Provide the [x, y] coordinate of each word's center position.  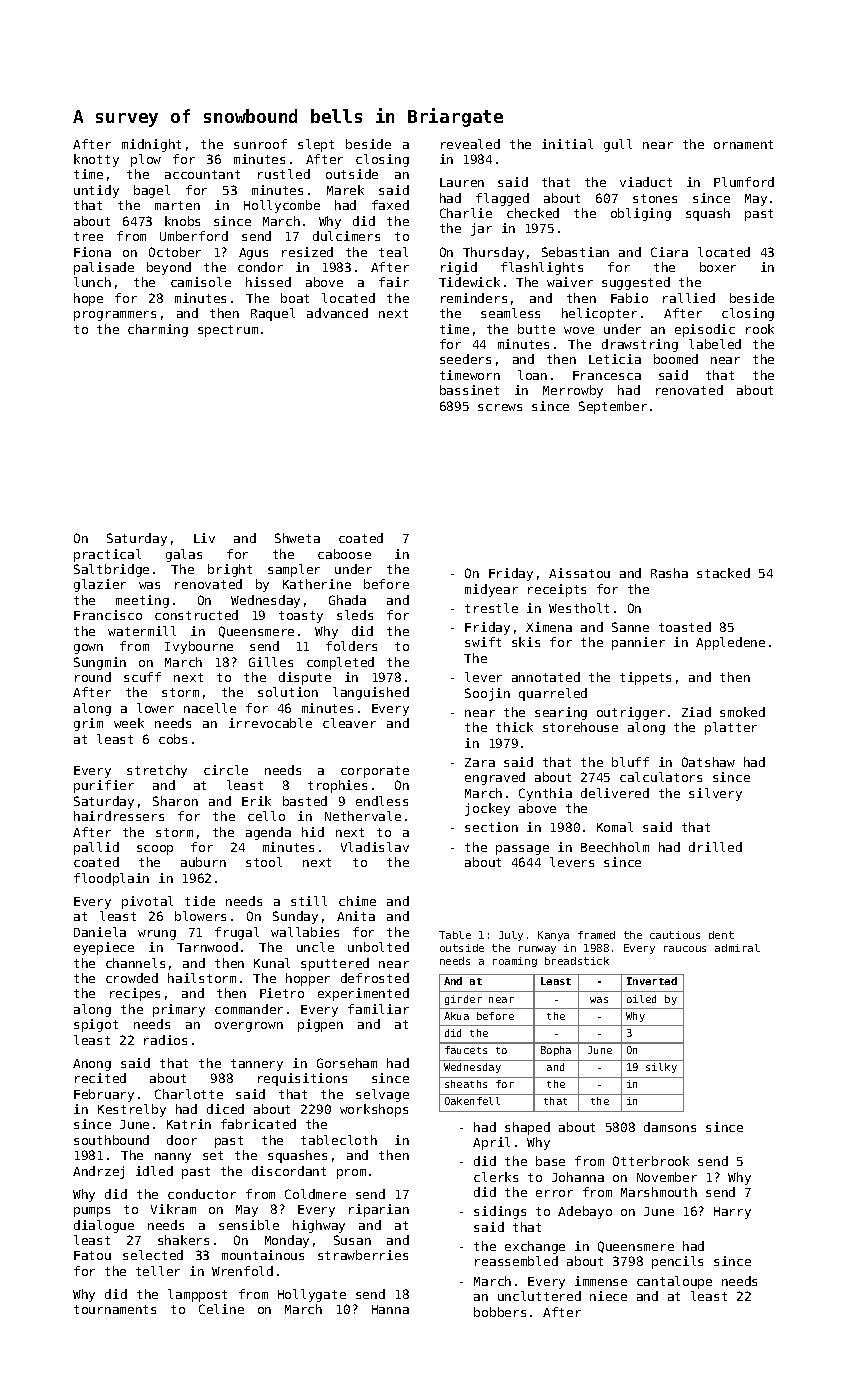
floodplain [111, 879]
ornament [743, 144]
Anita [356, 916]
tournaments [115, 1309]
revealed [470, 144]
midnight [151, 145]
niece [608, 1296]
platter [731, 728]
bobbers [500, 1312]
